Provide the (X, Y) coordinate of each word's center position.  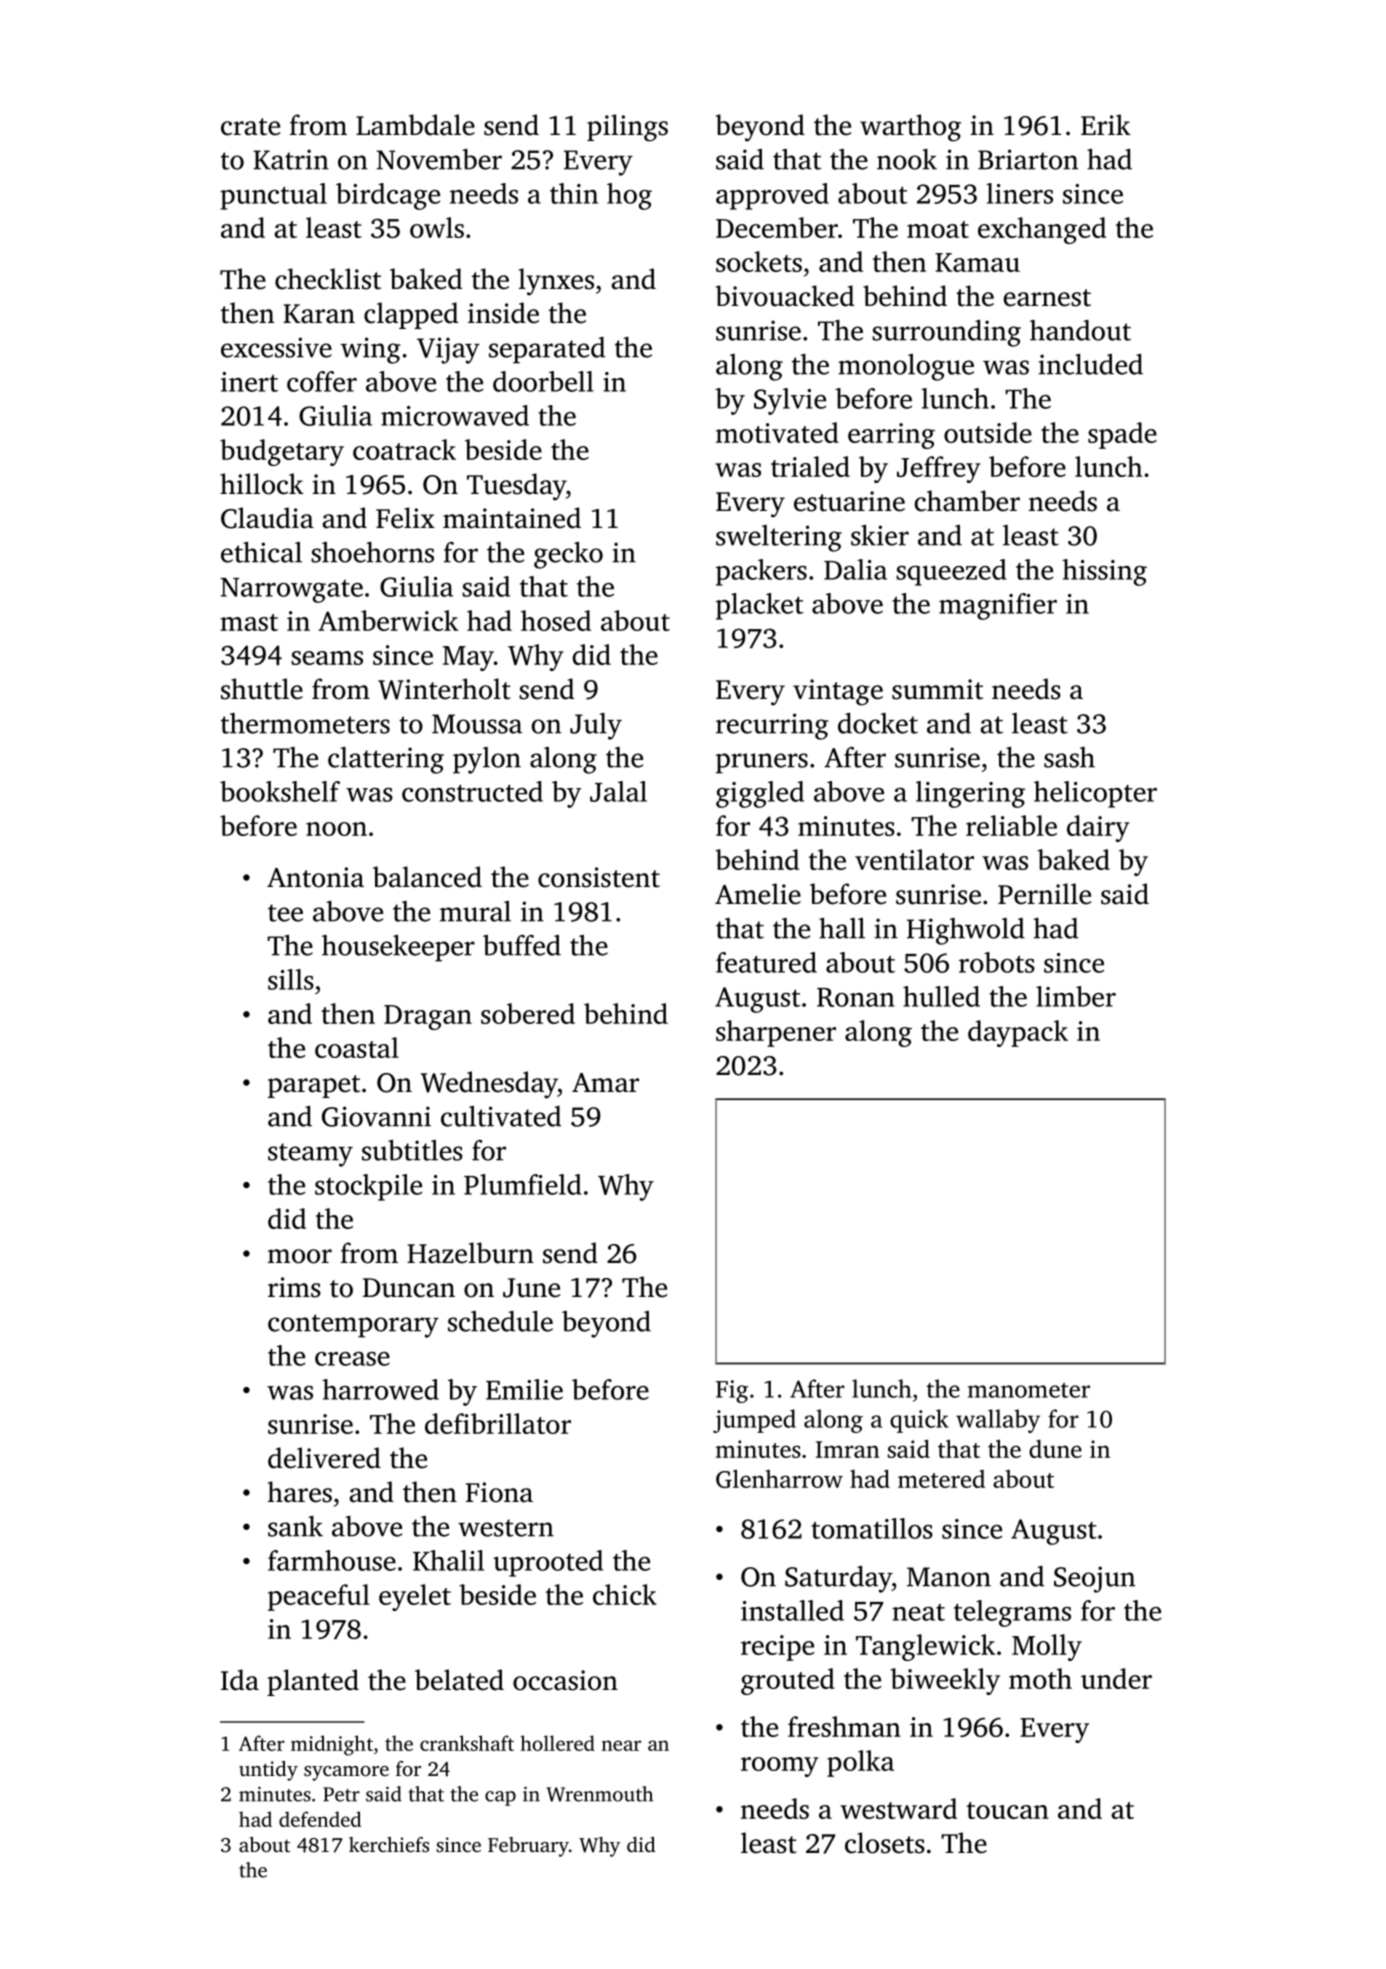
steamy (310, 1155)
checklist (328, 279)
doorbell (543, 381)
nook (907, 159)
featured (766, 962)
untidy (268, 1771)
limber (1076, 996)
